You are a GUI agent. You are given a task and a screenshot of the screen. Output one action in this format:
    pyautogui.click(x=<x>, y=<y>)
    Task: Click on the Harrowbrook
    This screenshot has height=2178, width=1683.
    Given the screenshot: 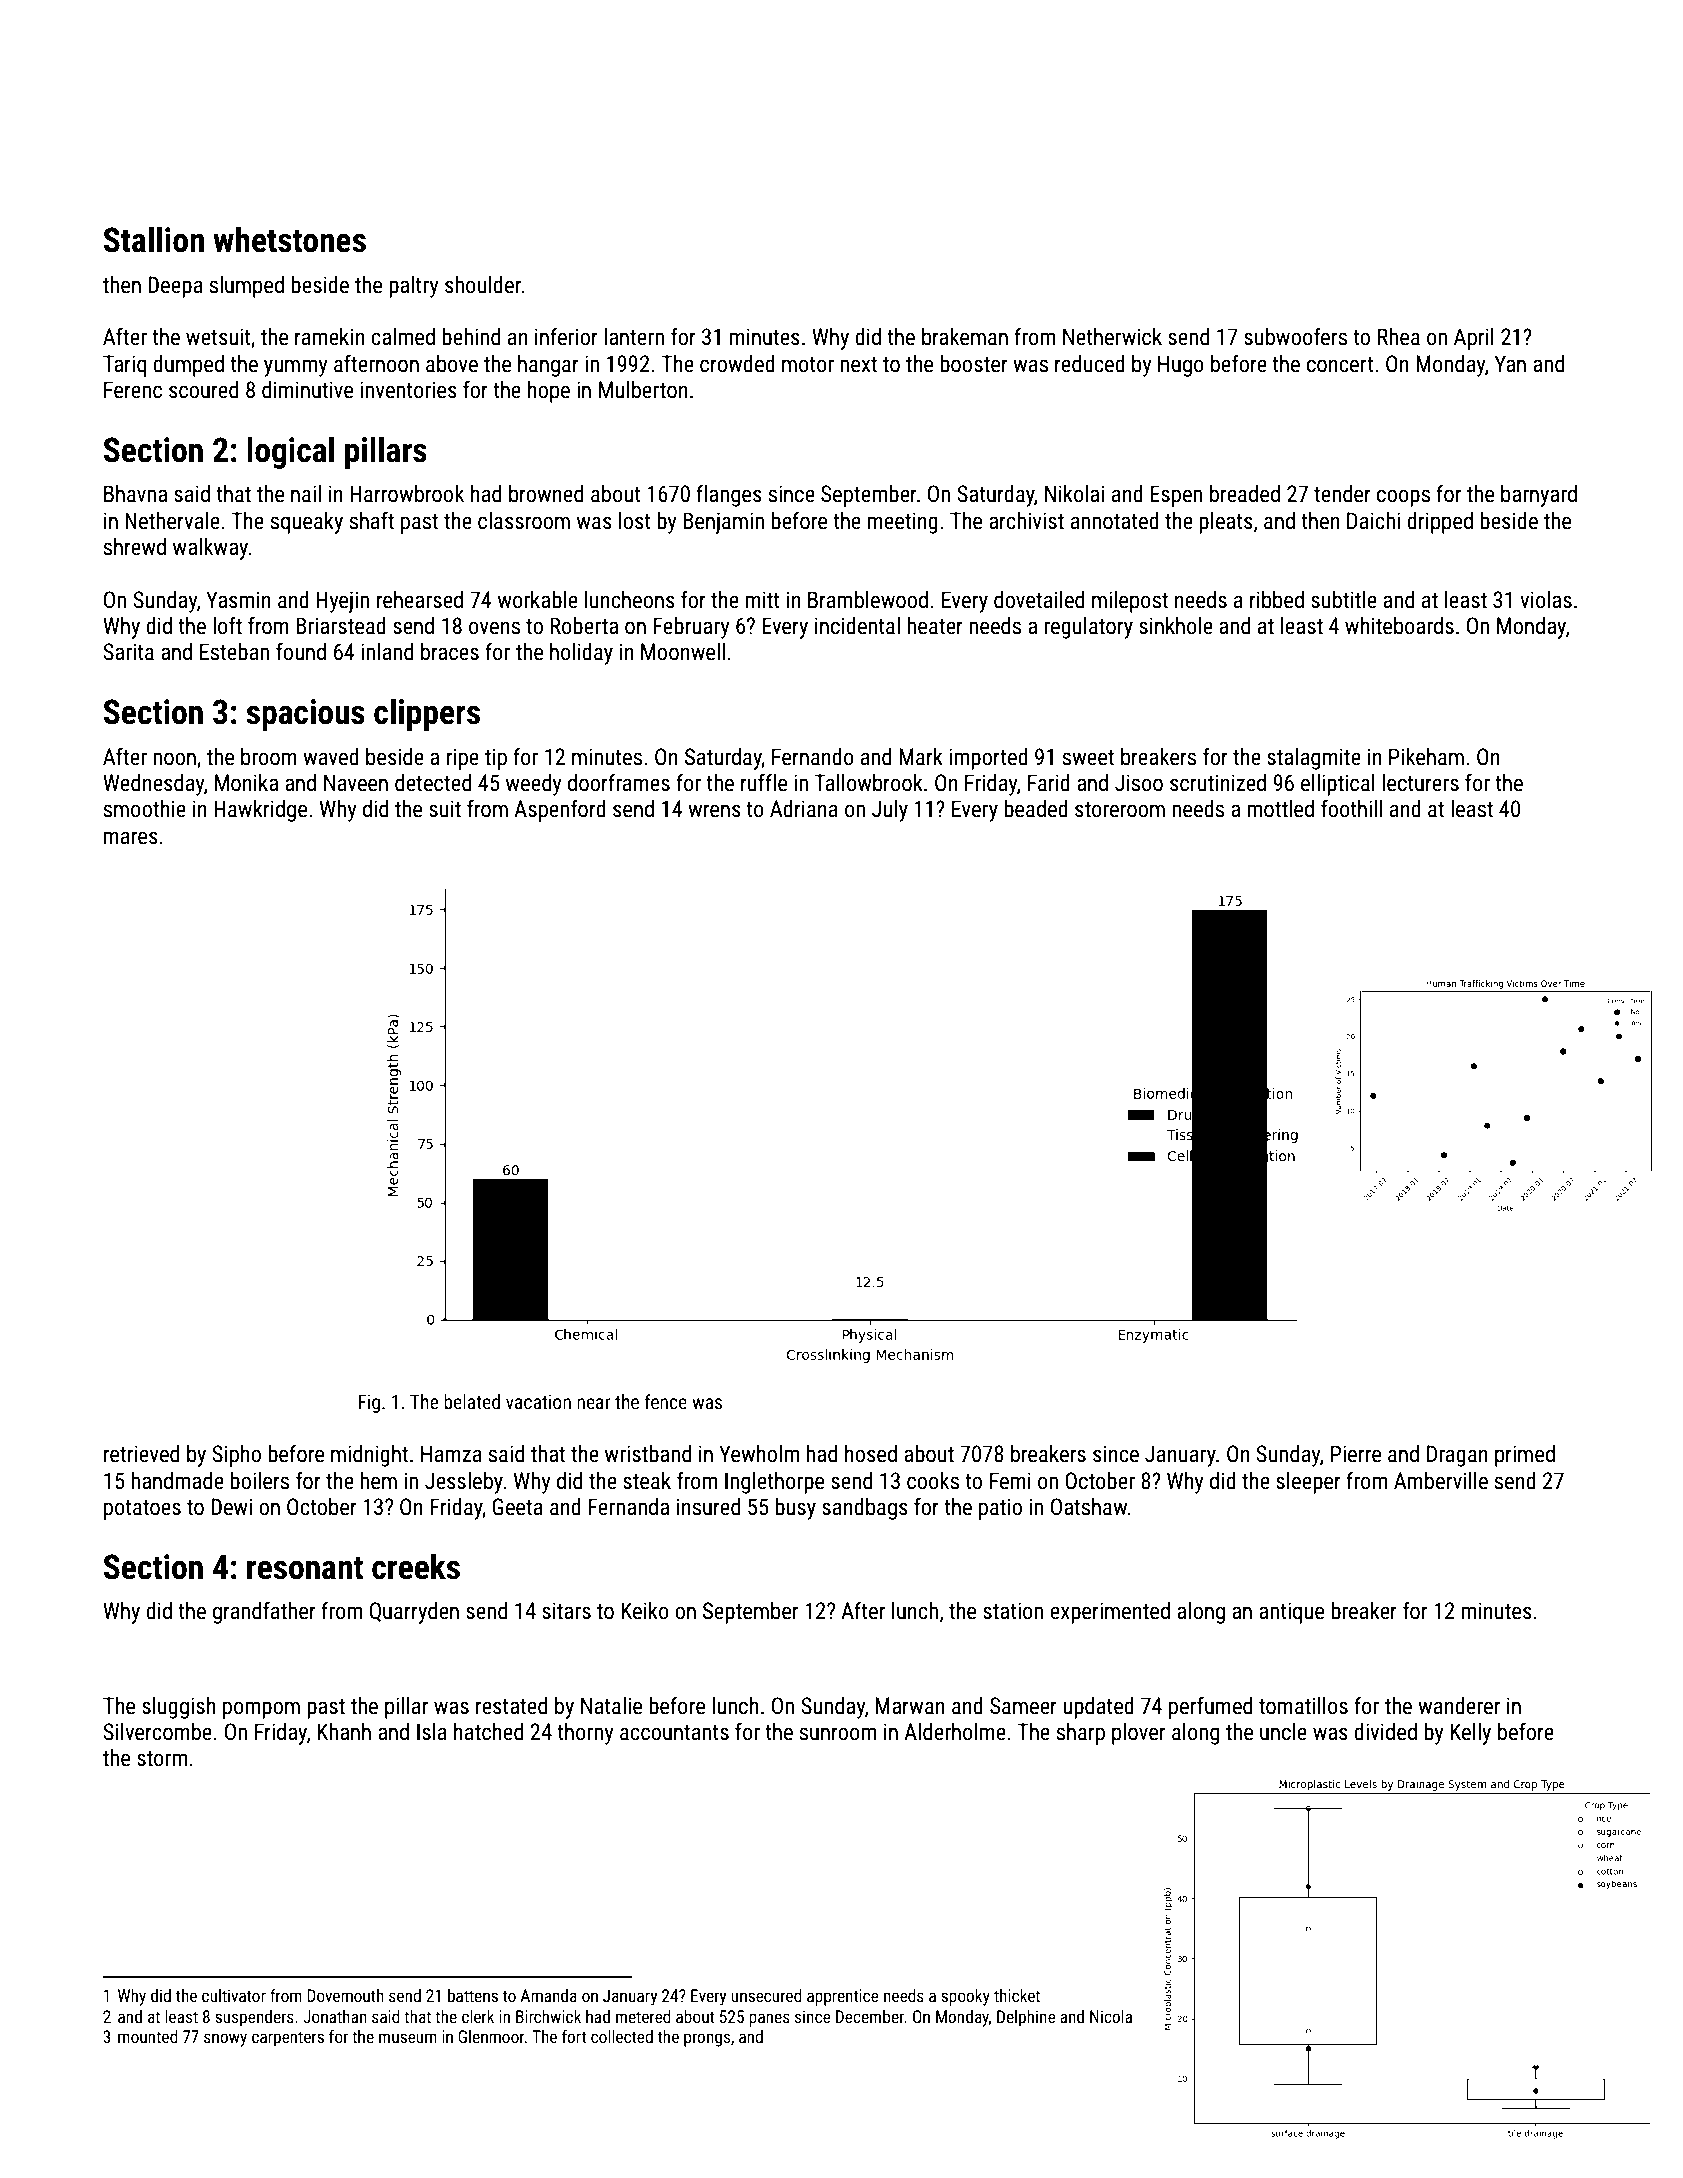 What is the action you would take?
    pyautogui.click(x=407, y=494)
